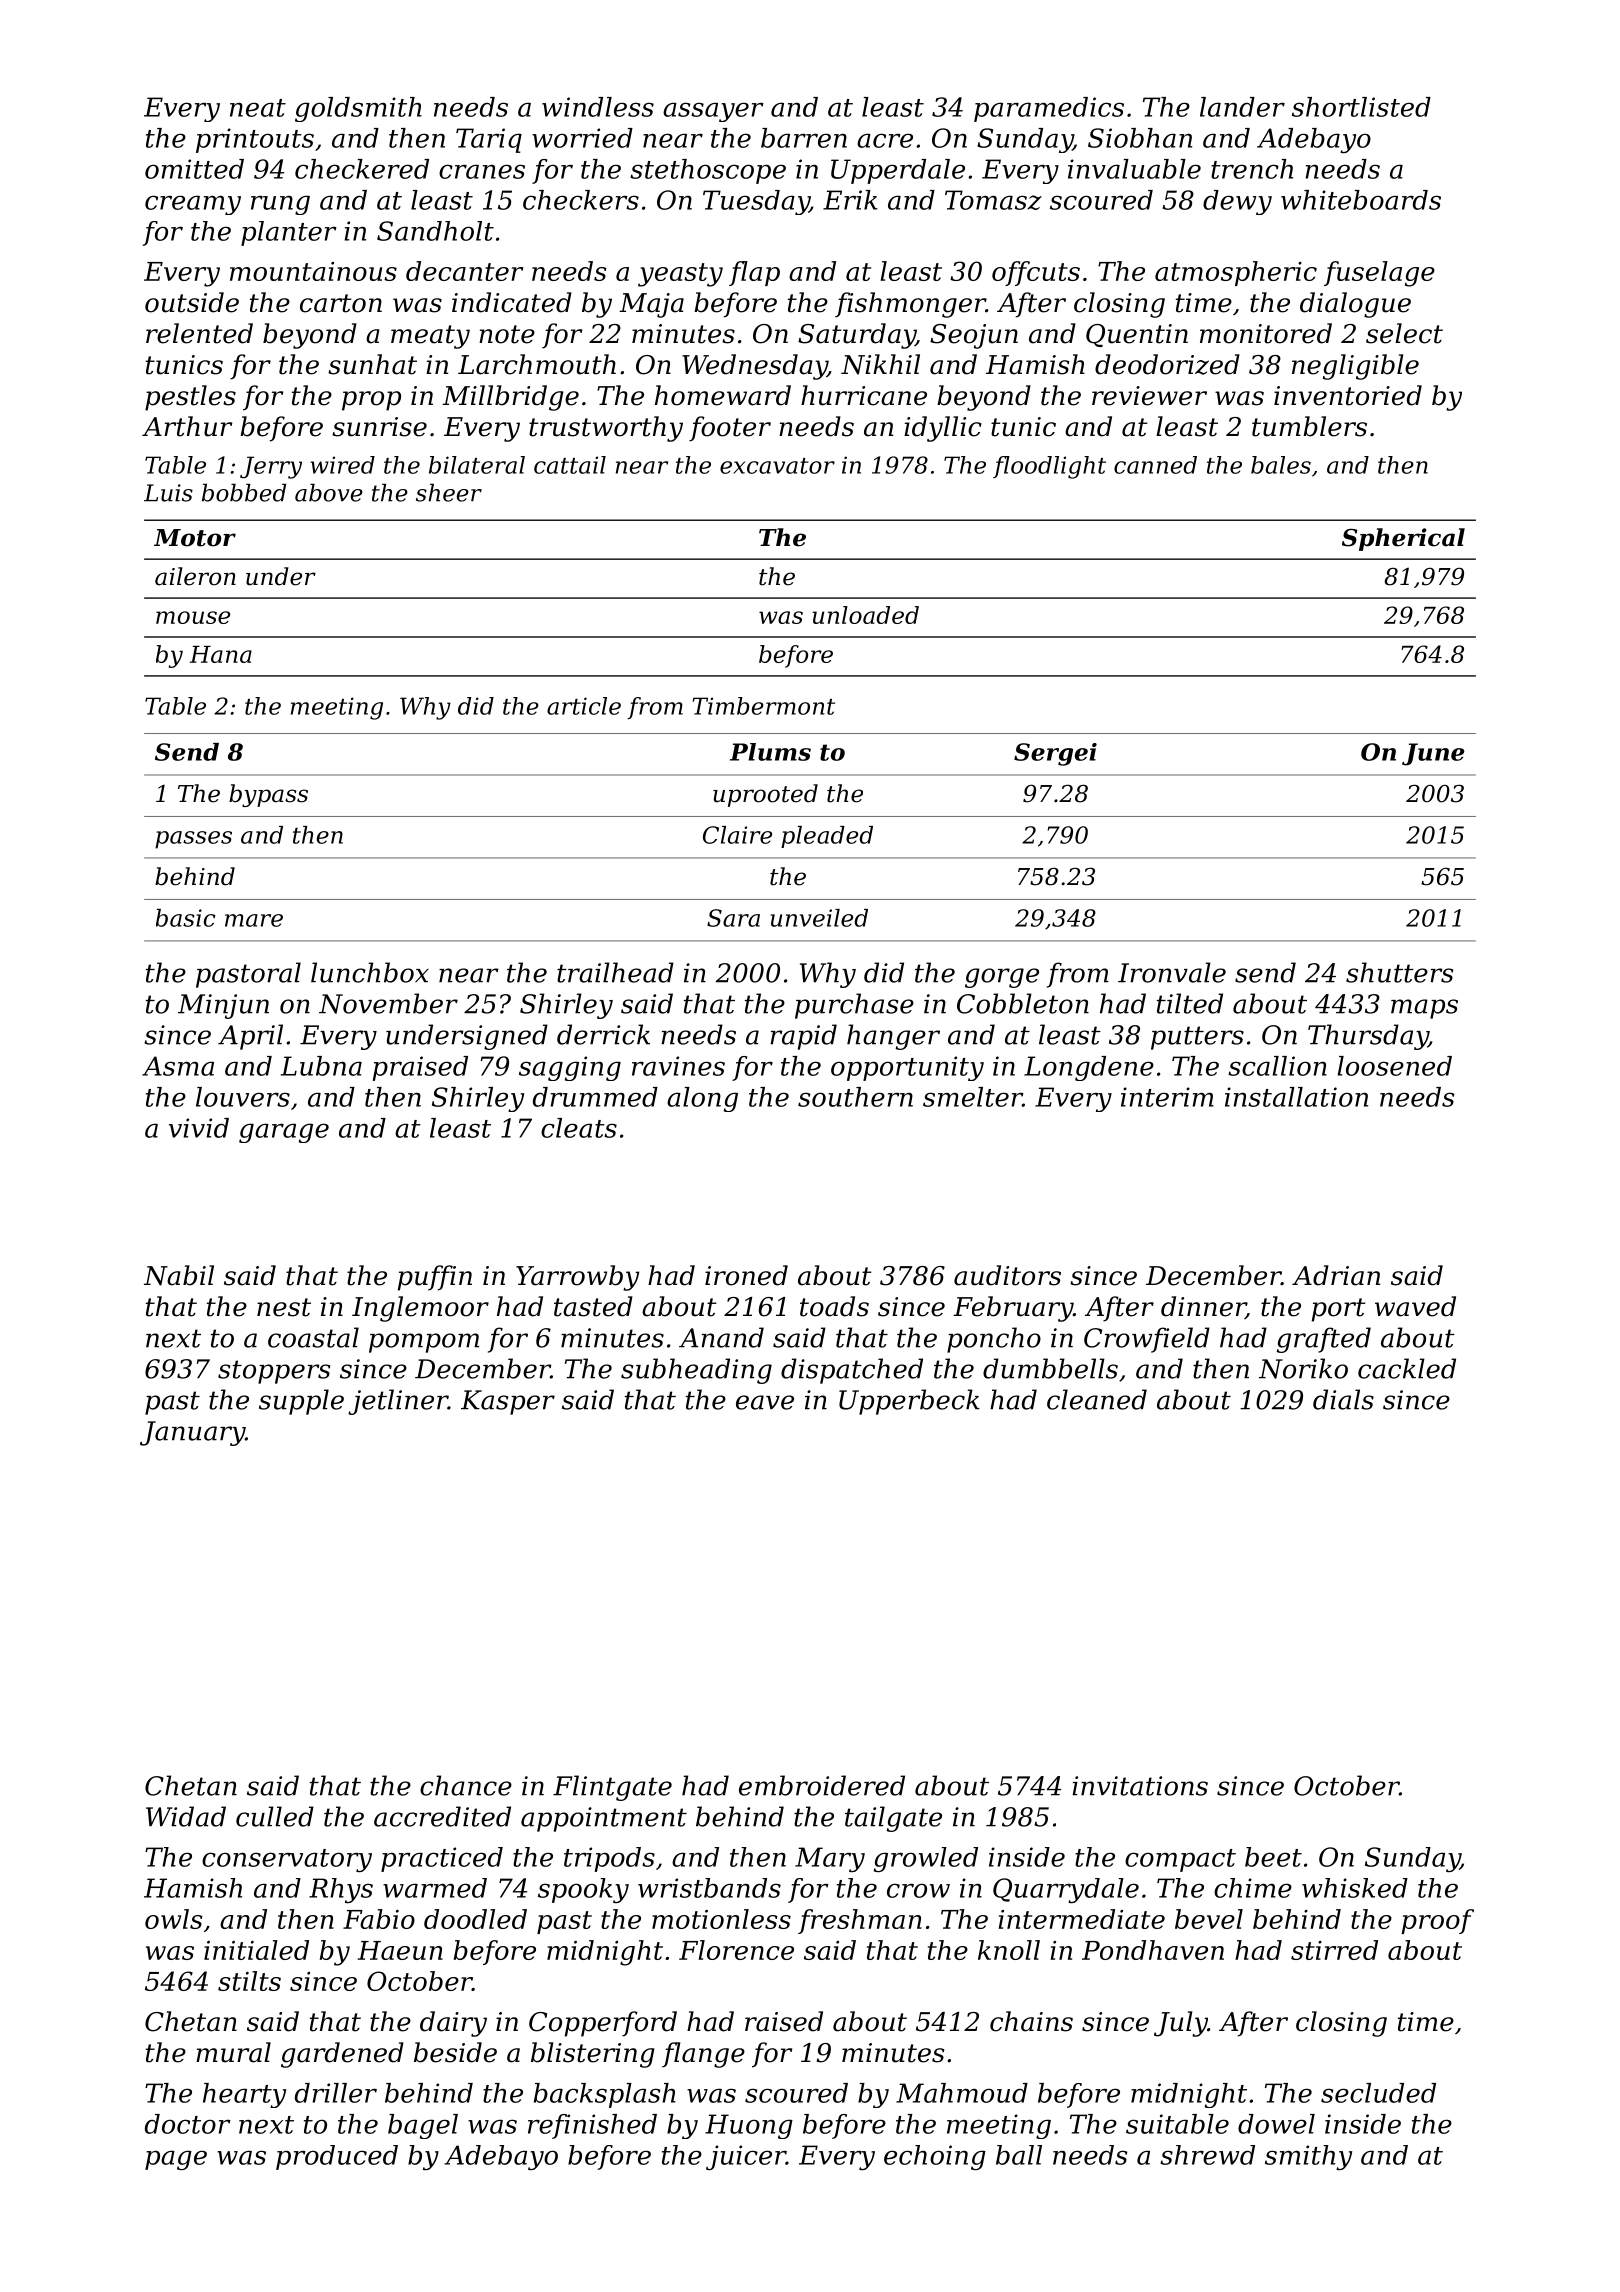 The image size is (1620, 2292). I want to click on Sara, so click(733, 918).
